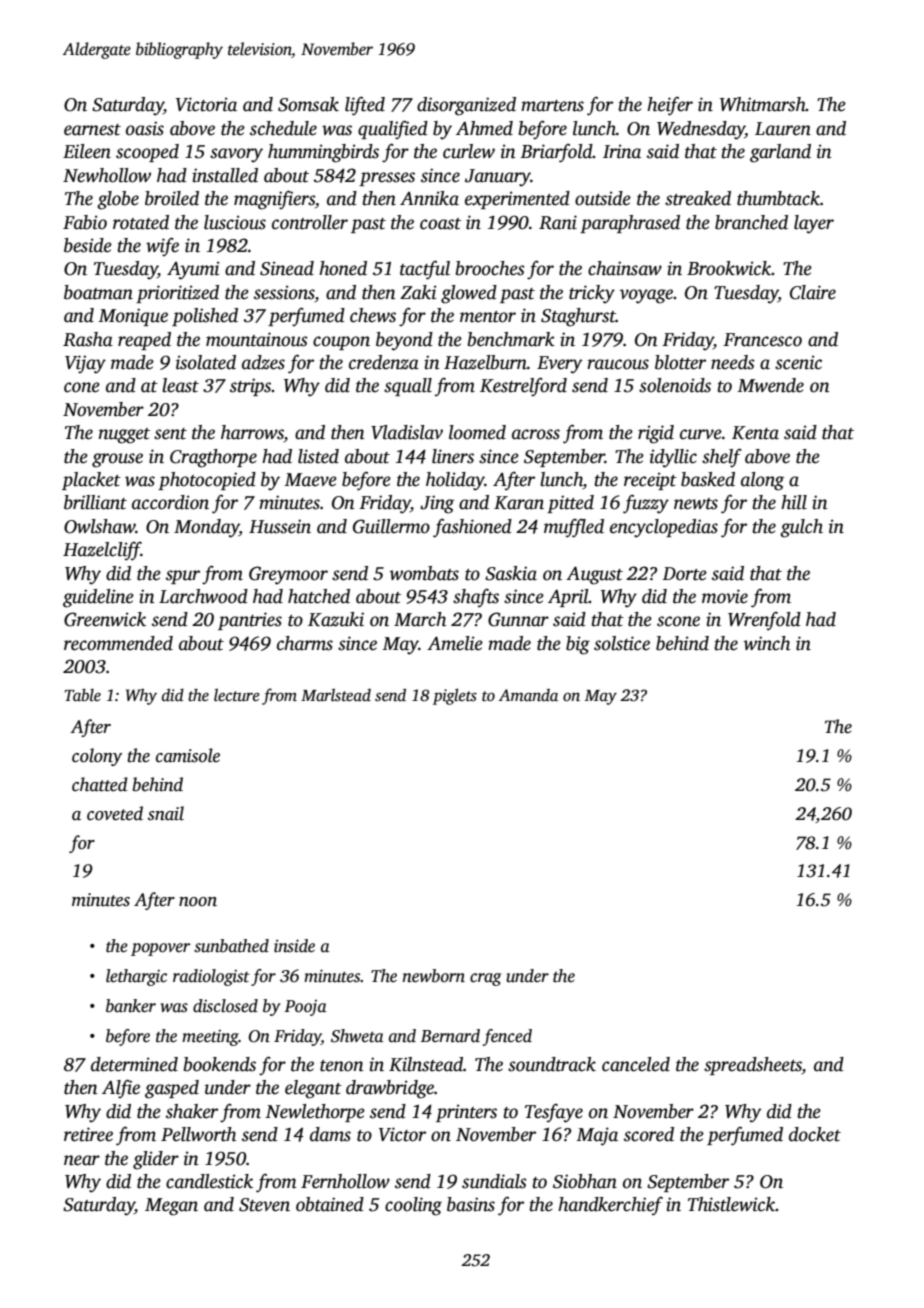  I want to click on along, so click(762, 481).
